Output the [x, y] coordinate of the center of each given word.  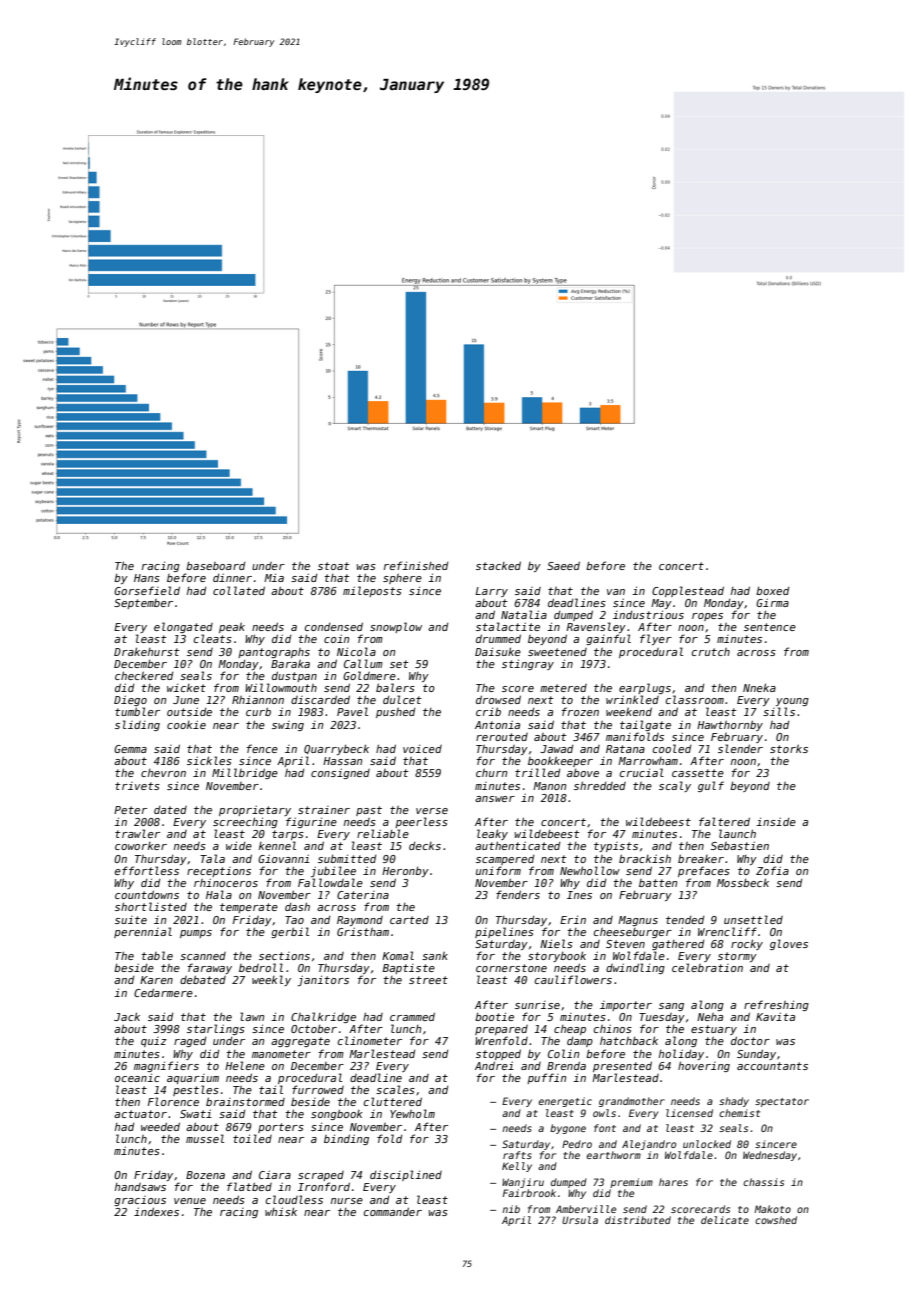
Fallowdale [330, 882]
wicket [186, 687]
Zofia [772, 870]
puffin [546, 1078]
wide [239, 845]
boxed [772, 590]
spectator [782, 1102]
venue [190, 1201]
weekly [271, 980]
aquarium [193, 1079]
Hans [147, 578]
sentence [770, 627]
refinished [416, 565]
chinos [613, 1028]
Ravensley [596, 627]
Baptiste [409, 969]
